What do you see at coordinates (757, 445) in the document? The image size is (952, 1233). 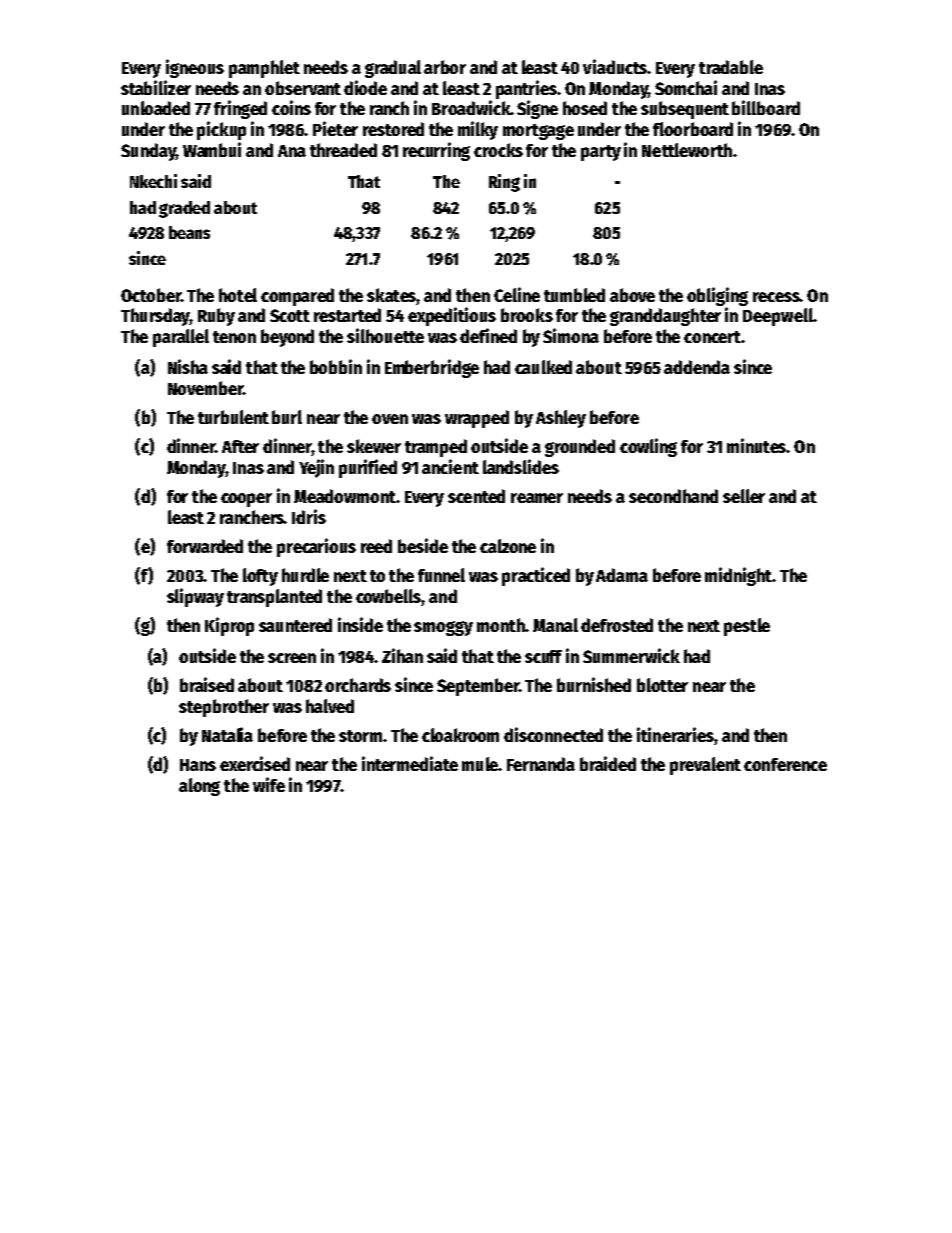 I see `minutes` at bounding box center [757, 445].
